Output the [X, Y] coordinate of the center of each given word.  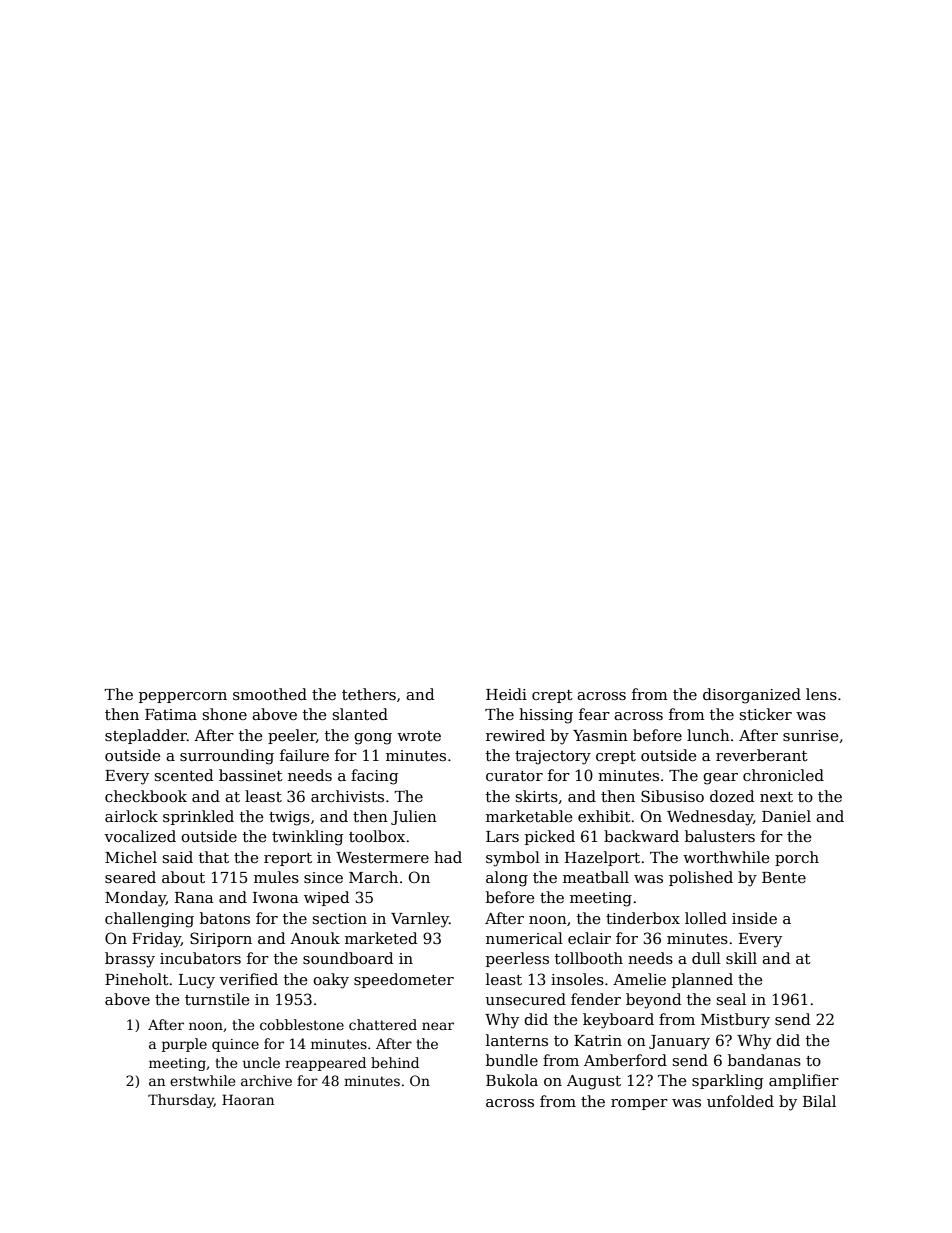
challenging [149, 920]
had [448, 857]
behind [395, 1062]
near [438, 1026]
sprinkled [198, 817]
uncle [261, 1062]
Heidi [506, 694]
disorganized [752, 696]
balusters [720, 836]
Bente [784, 877]
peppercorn [183, 697]
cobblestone [302, 1024]
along [507, 879]
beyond [653, 1001]
